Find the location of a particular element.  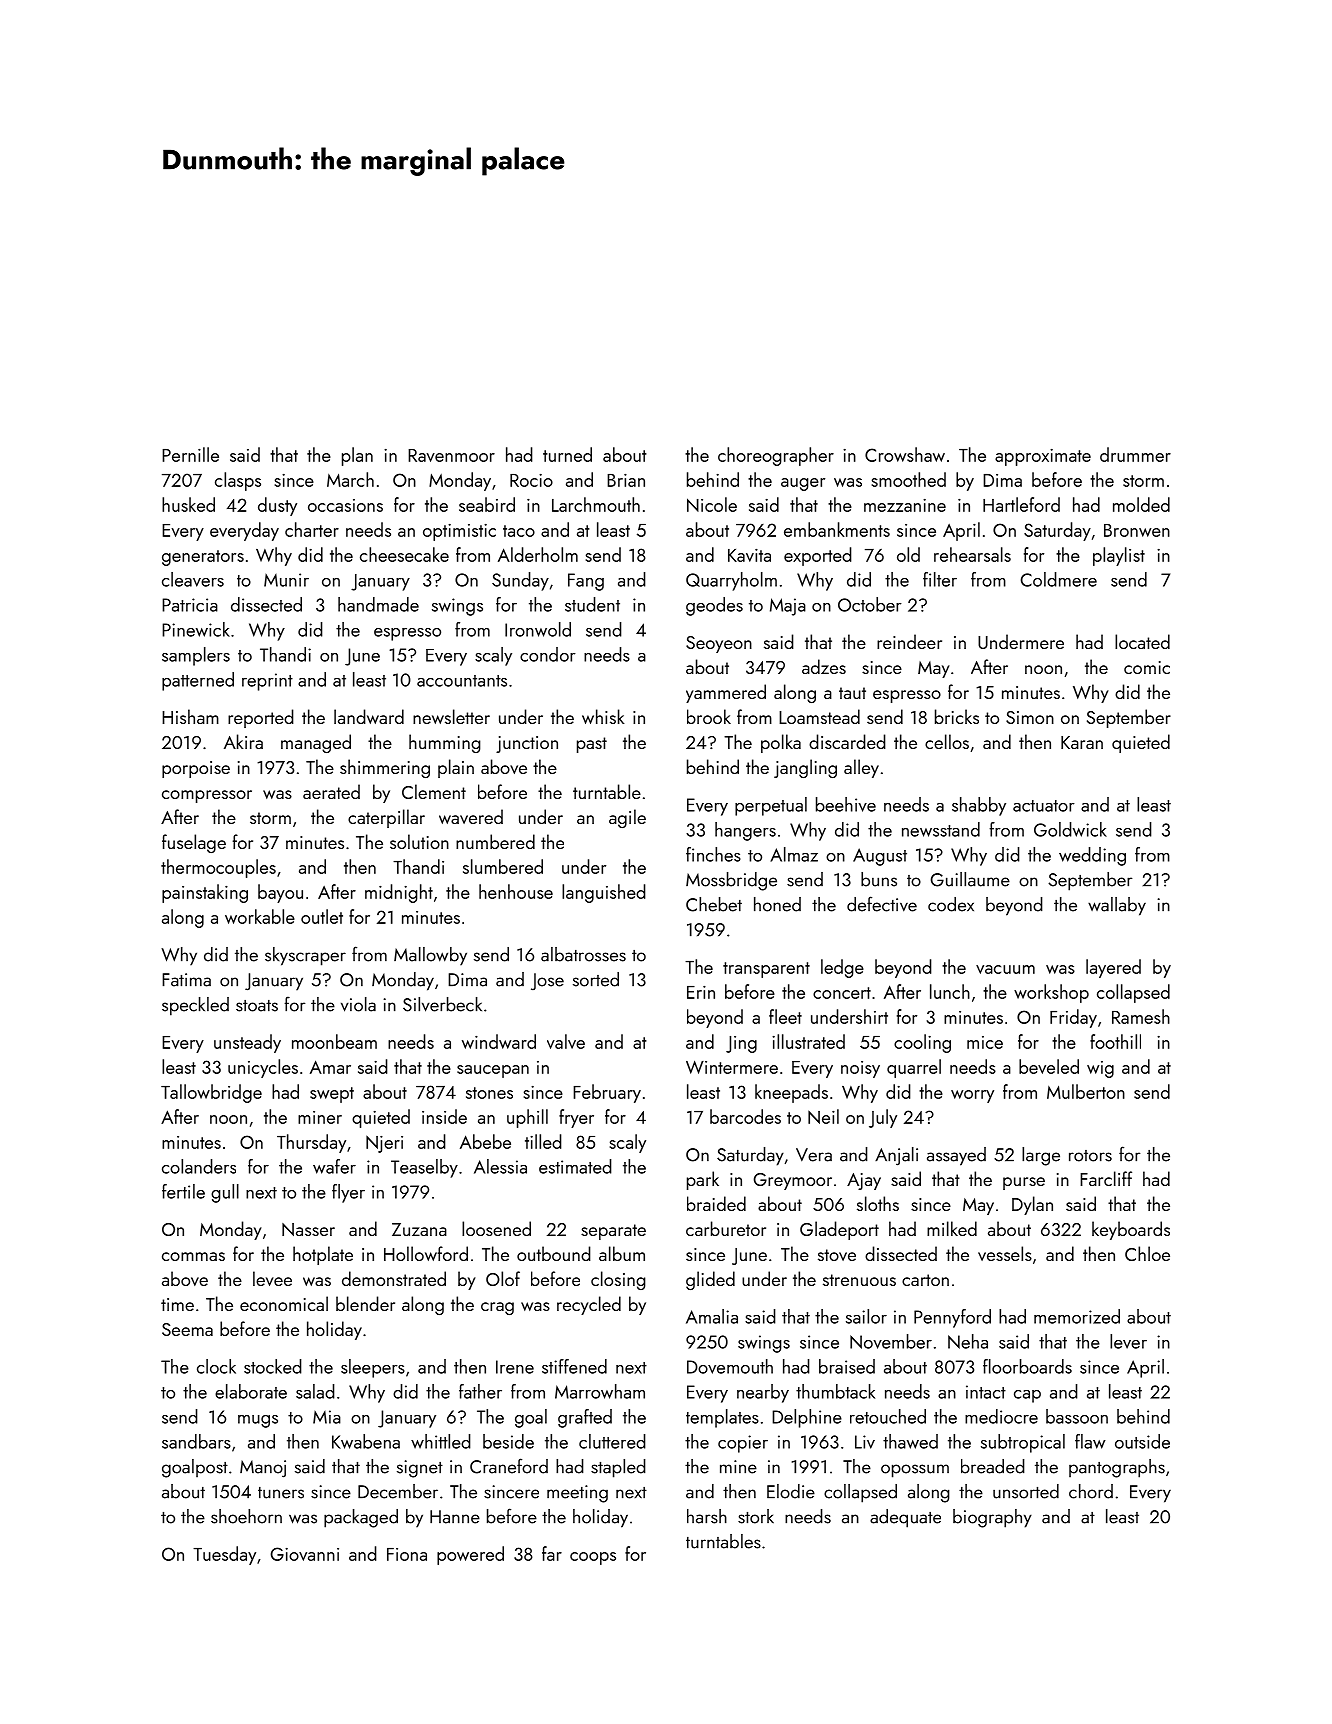

Pernille is located at coordinates (190, 454).
